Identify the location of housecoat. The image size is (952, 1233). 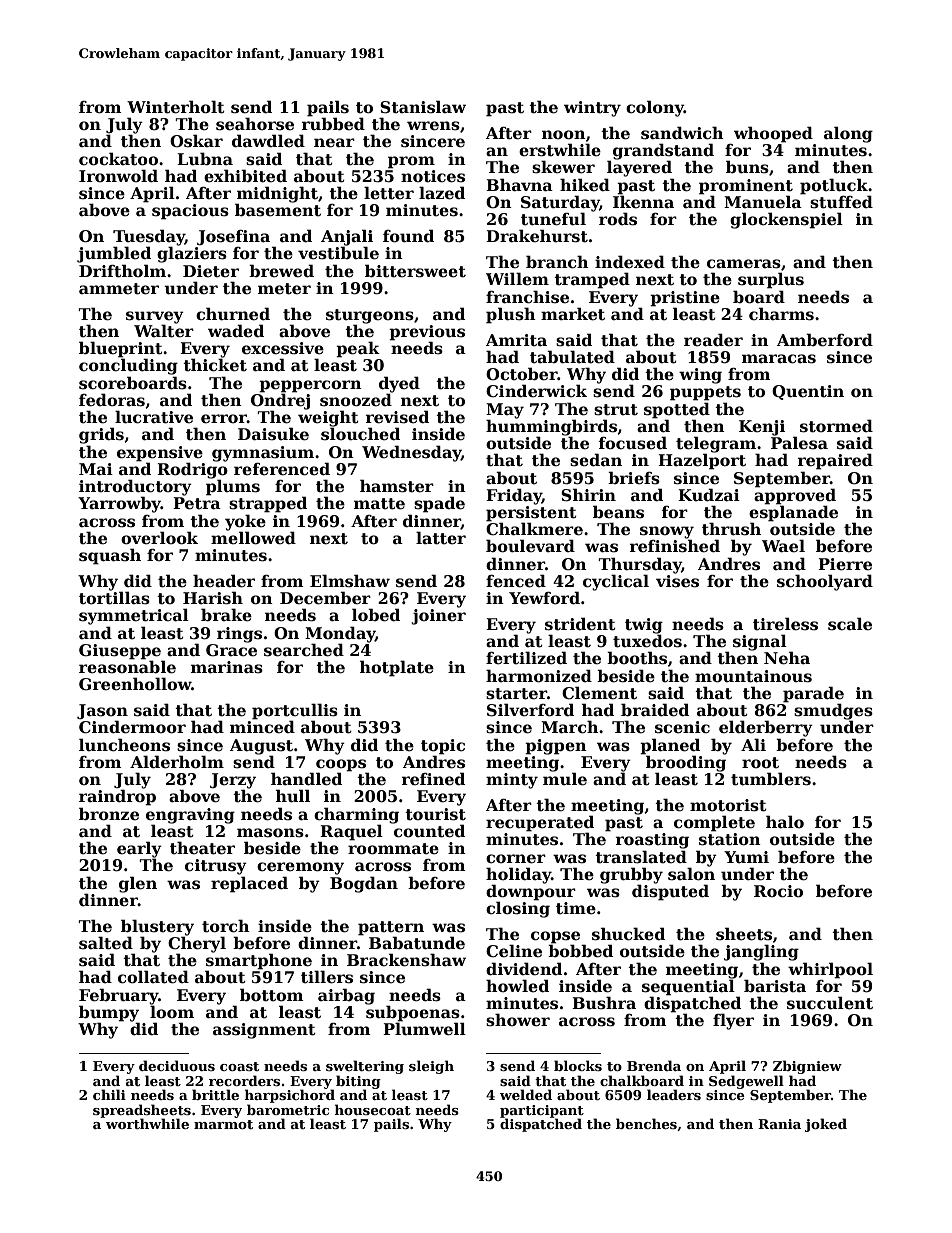
(372, 1109).
